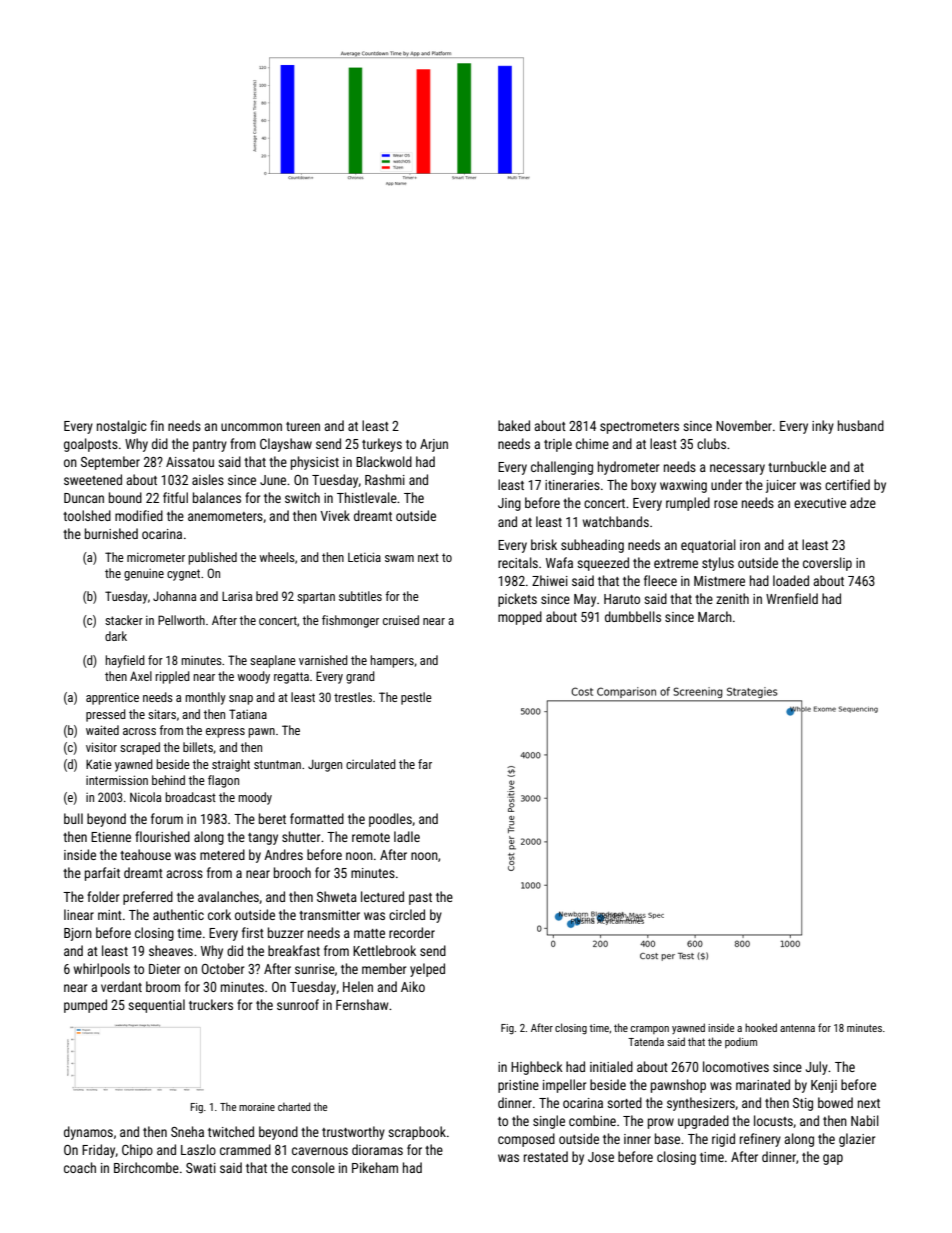  I want to click on dynamos, so click(88, 1133).
